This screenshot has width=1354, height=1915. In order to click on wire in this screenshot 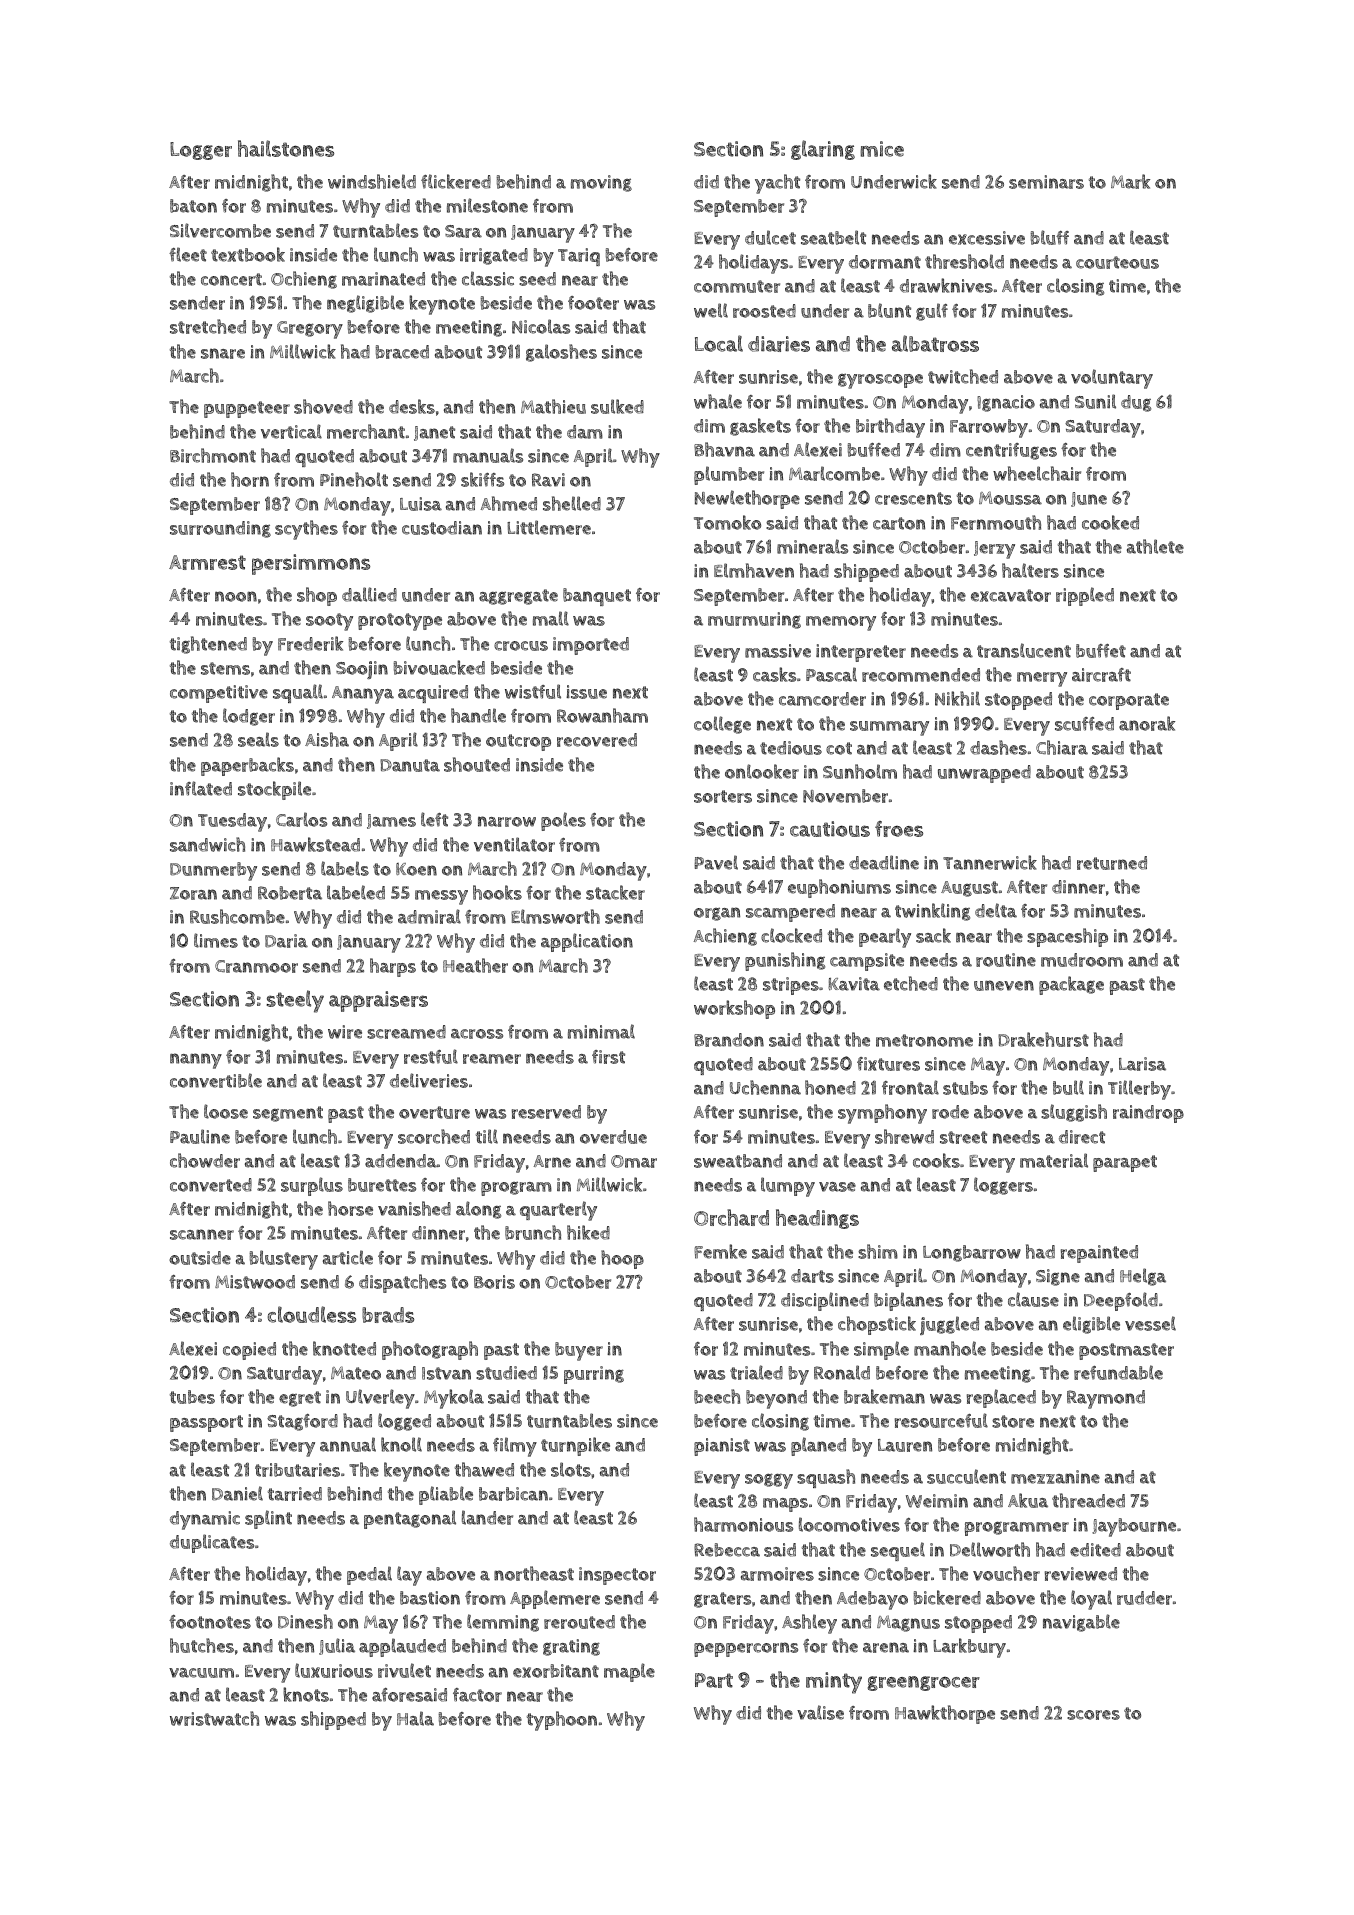, I will do `click(345, 1032)`.
